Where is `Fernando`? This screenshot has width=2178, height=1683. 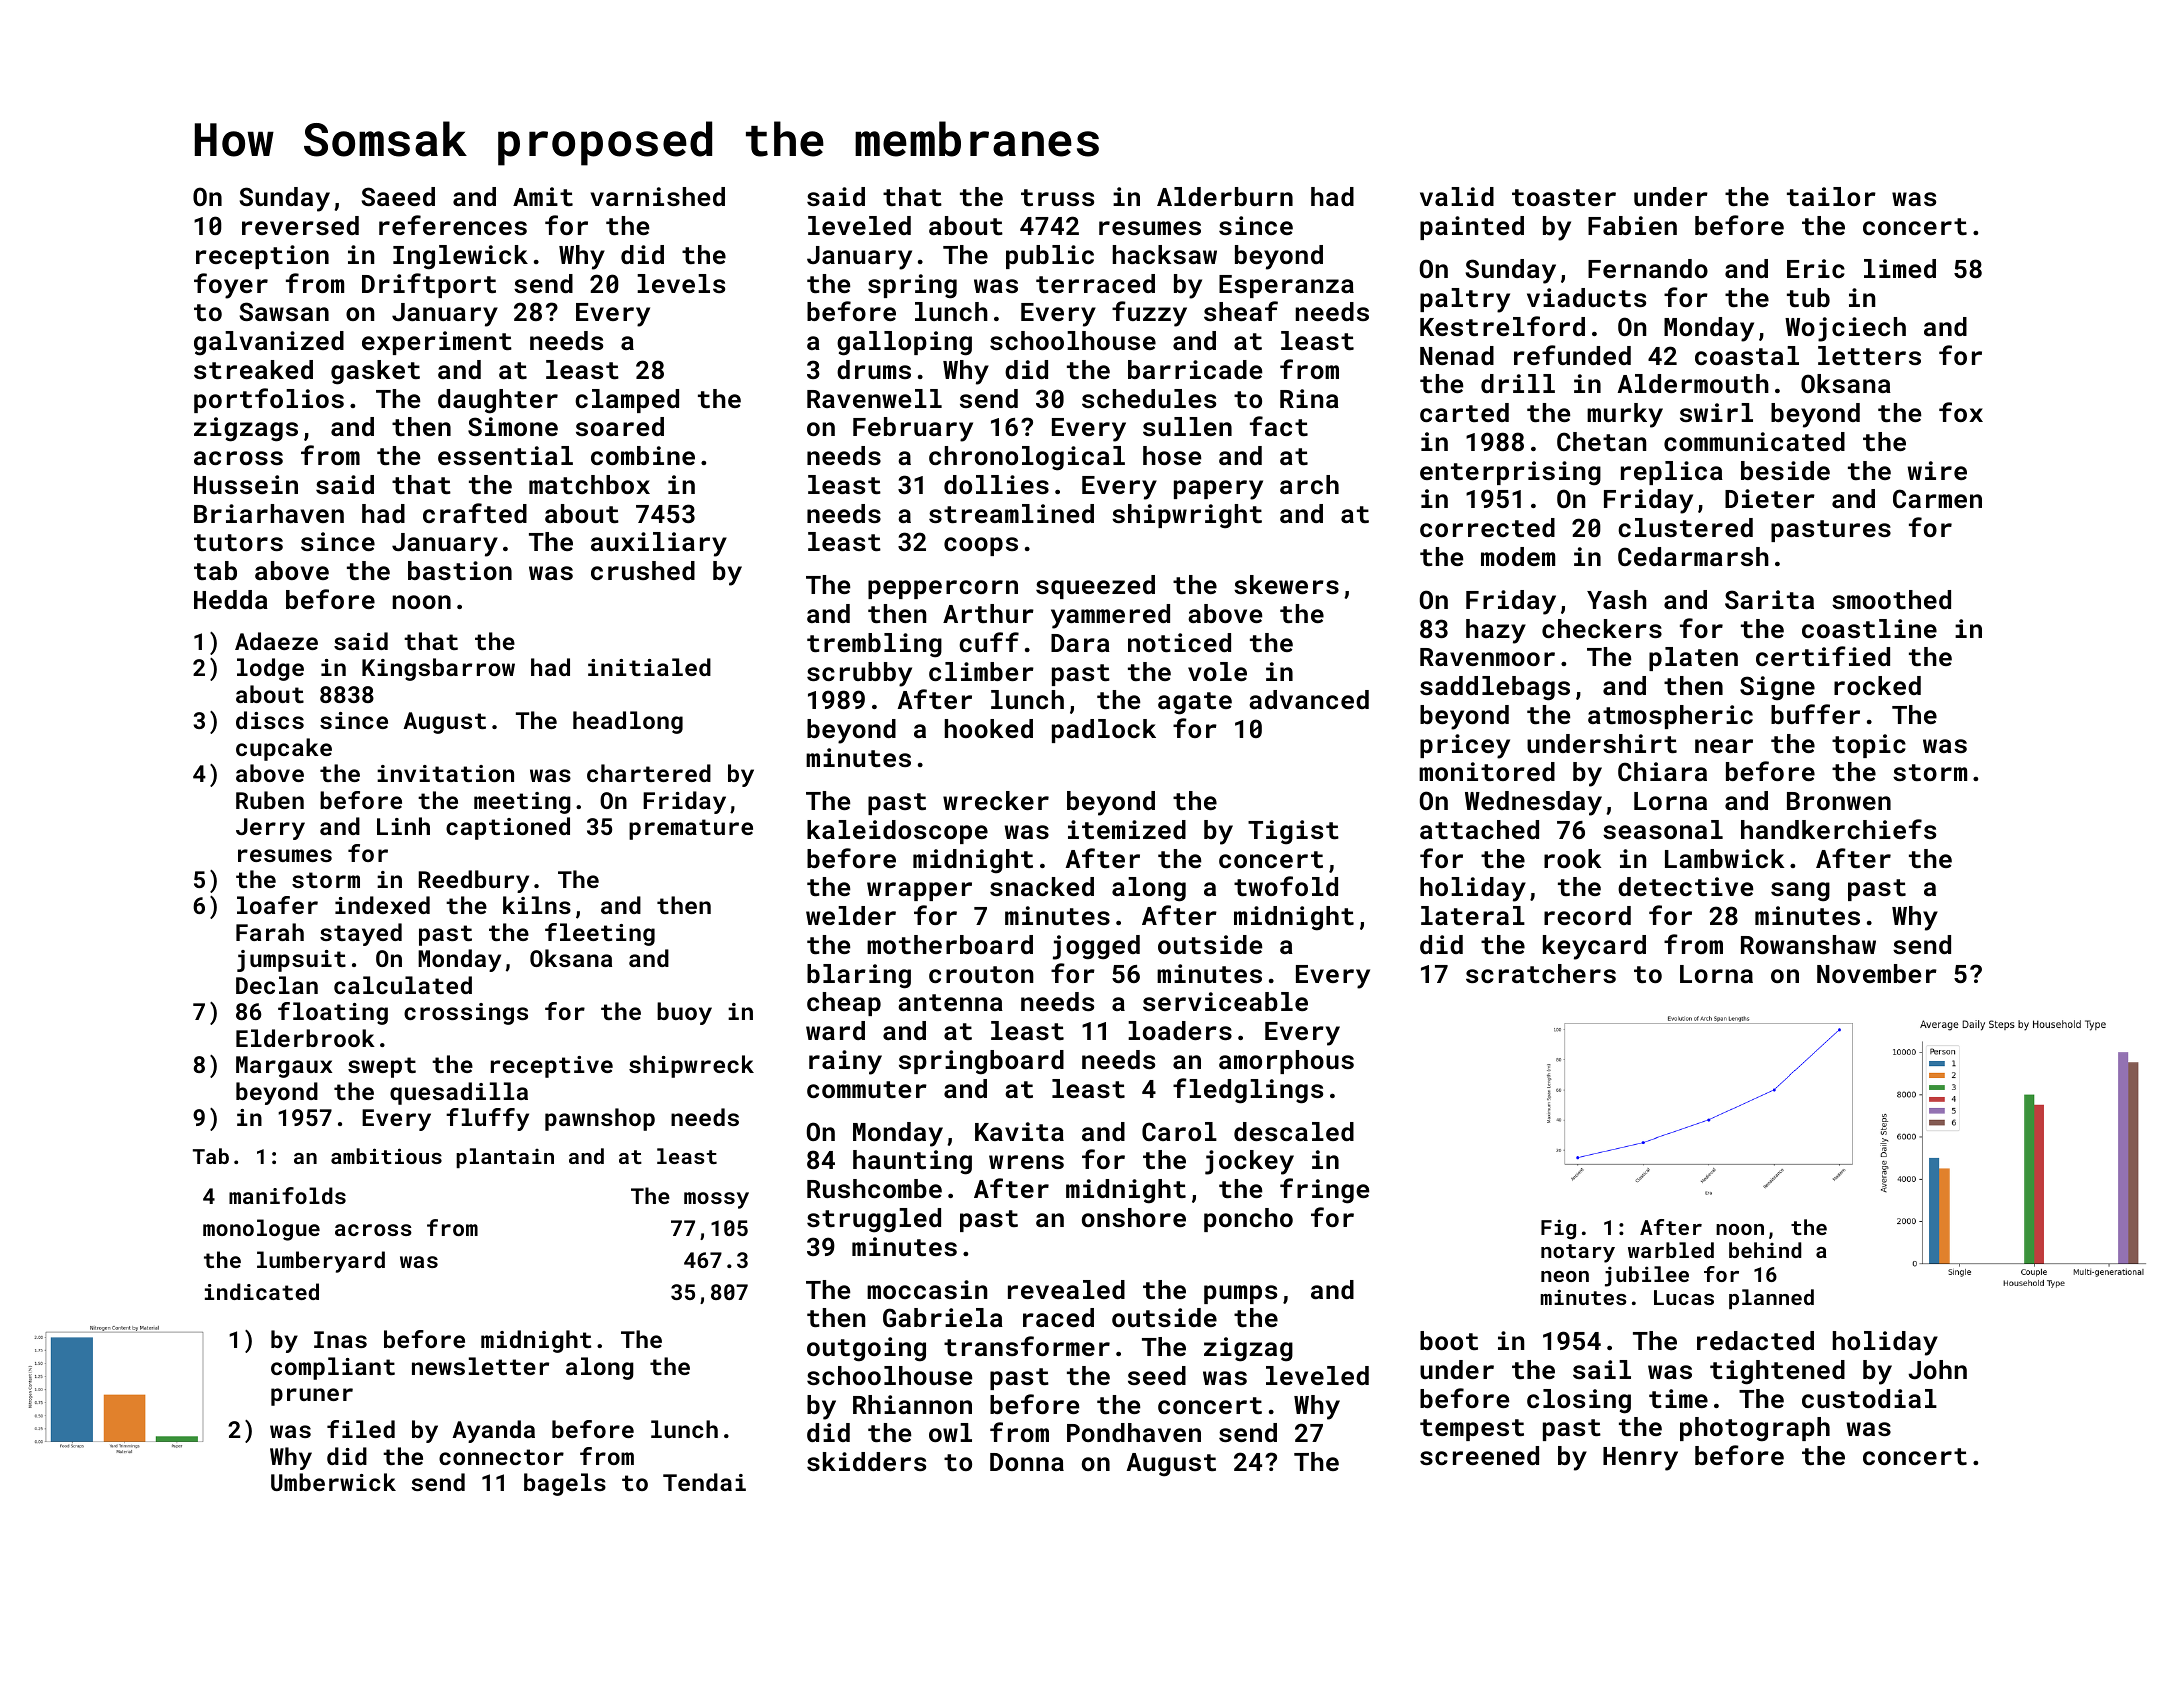 Fernando is located at coordinates (1648, 268).
